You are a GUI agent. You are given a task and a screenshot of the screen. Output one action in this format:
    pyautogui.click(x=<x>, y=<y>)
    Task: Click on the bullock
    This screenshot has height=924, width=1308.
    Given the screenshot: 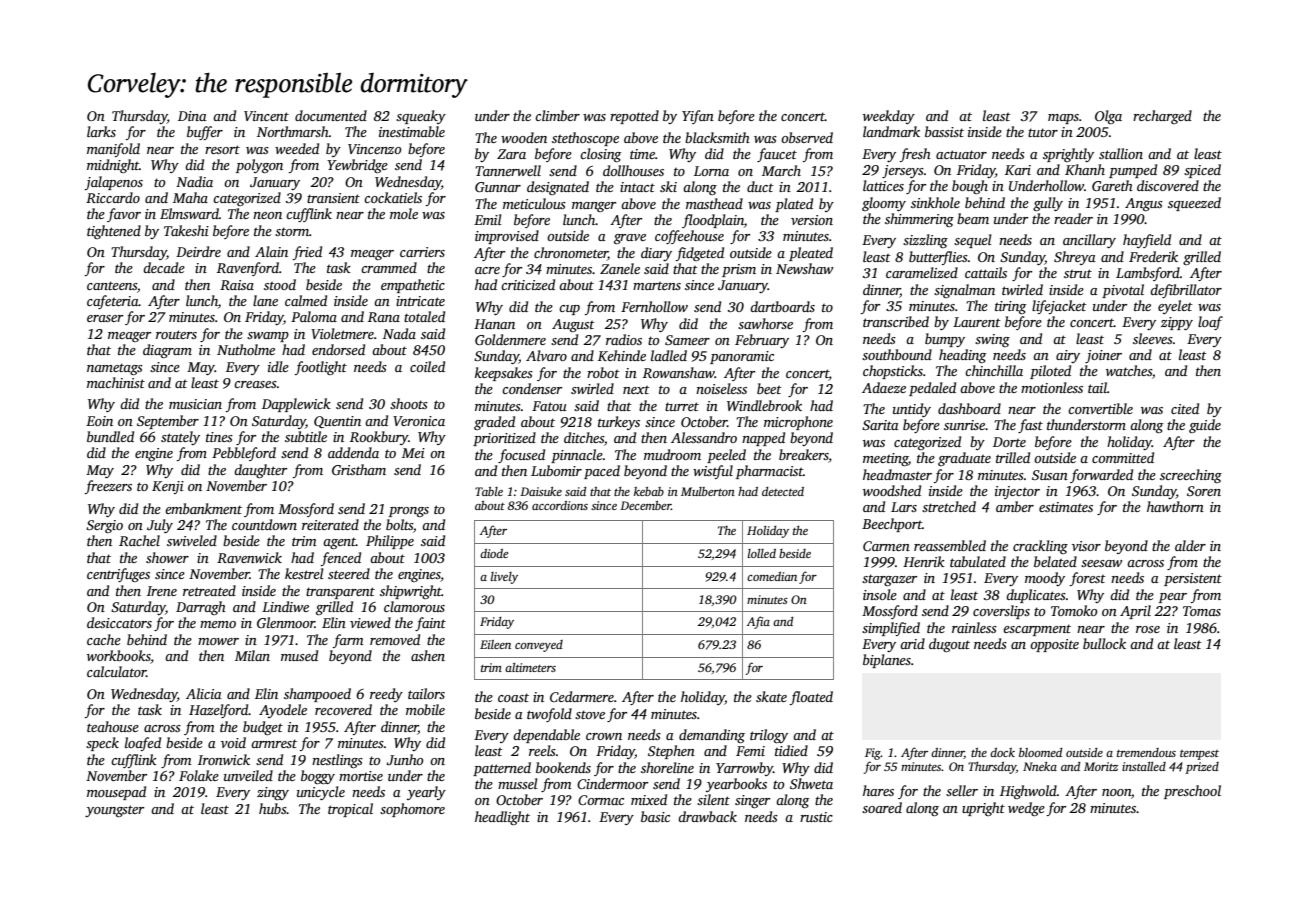 What is the action you would take?
    pyautogui.click(x=1104, y=643)
